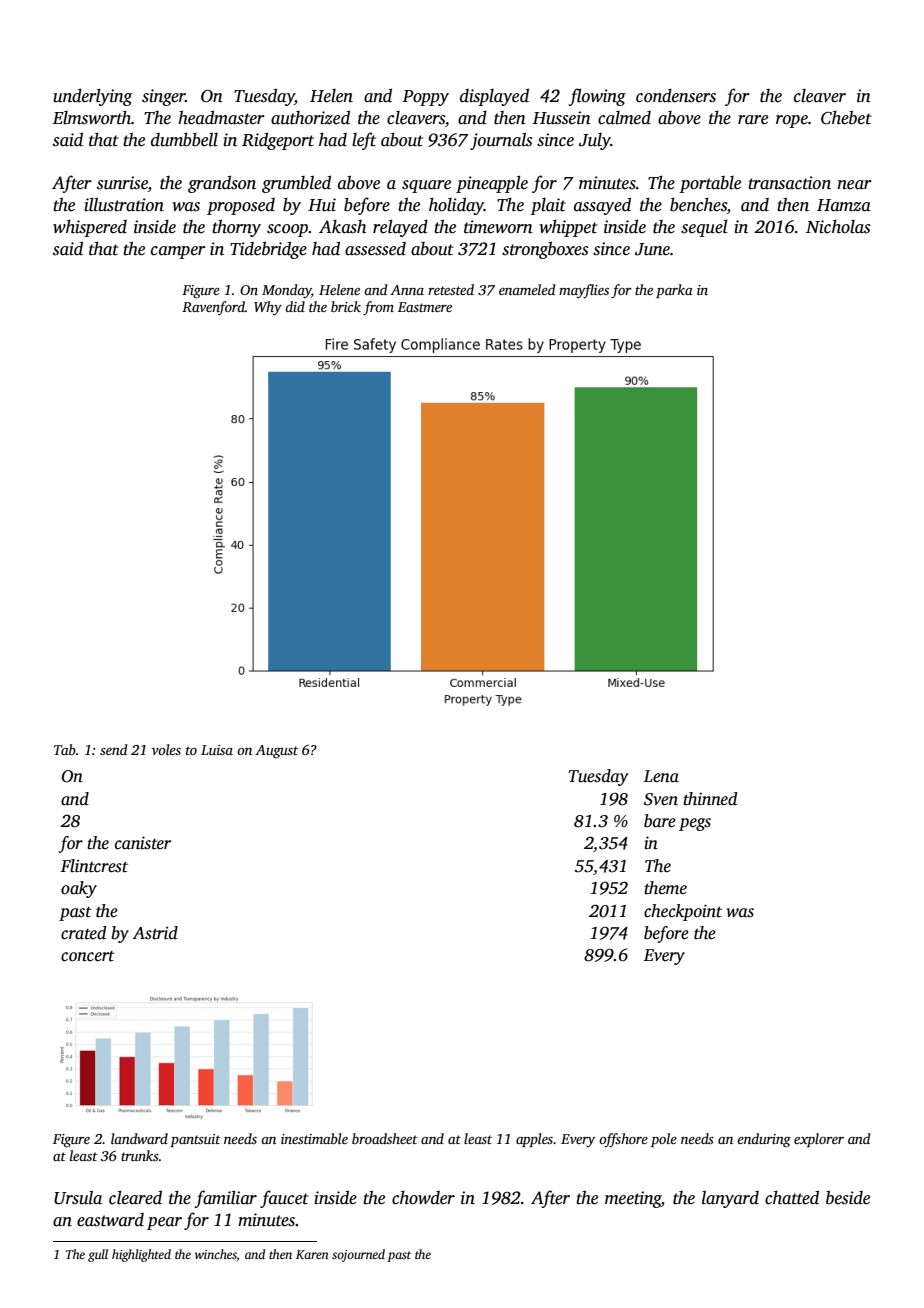 The height and width of the screenshot is (1308, 924). What do you see at coordinates (597, 97) in the screenshot?
I see `flowing` at bounding box center [597, 97].
